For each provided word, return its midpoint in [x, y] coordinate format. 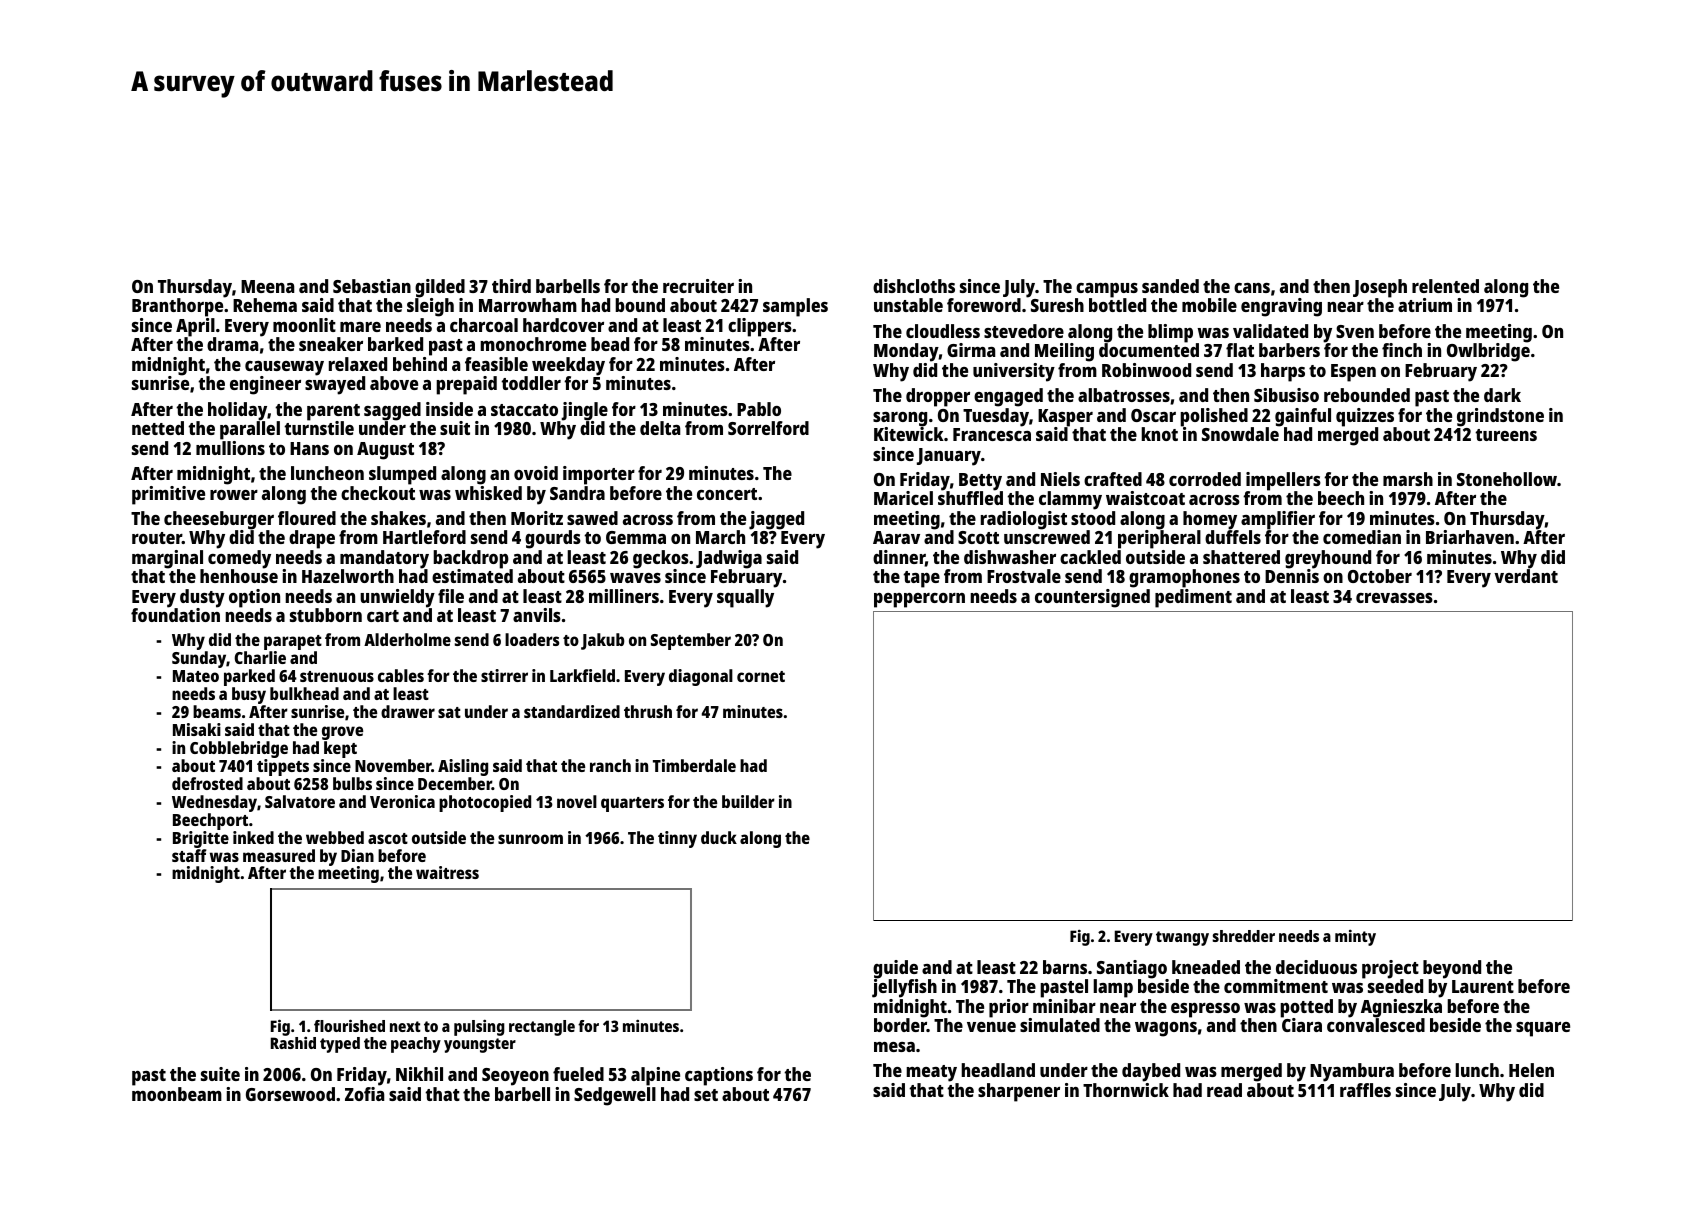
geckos [661, 559]
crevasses [1394, 598]
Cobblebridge [239, 749]
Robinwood [1146, 370]
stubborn [326, 615]
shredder [1243, 936]
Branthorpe [177, 307]
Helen [1531, 1070]
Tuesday [996, 417]
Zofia [364, 1094]
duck [719, 837]
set [706, 1095]
